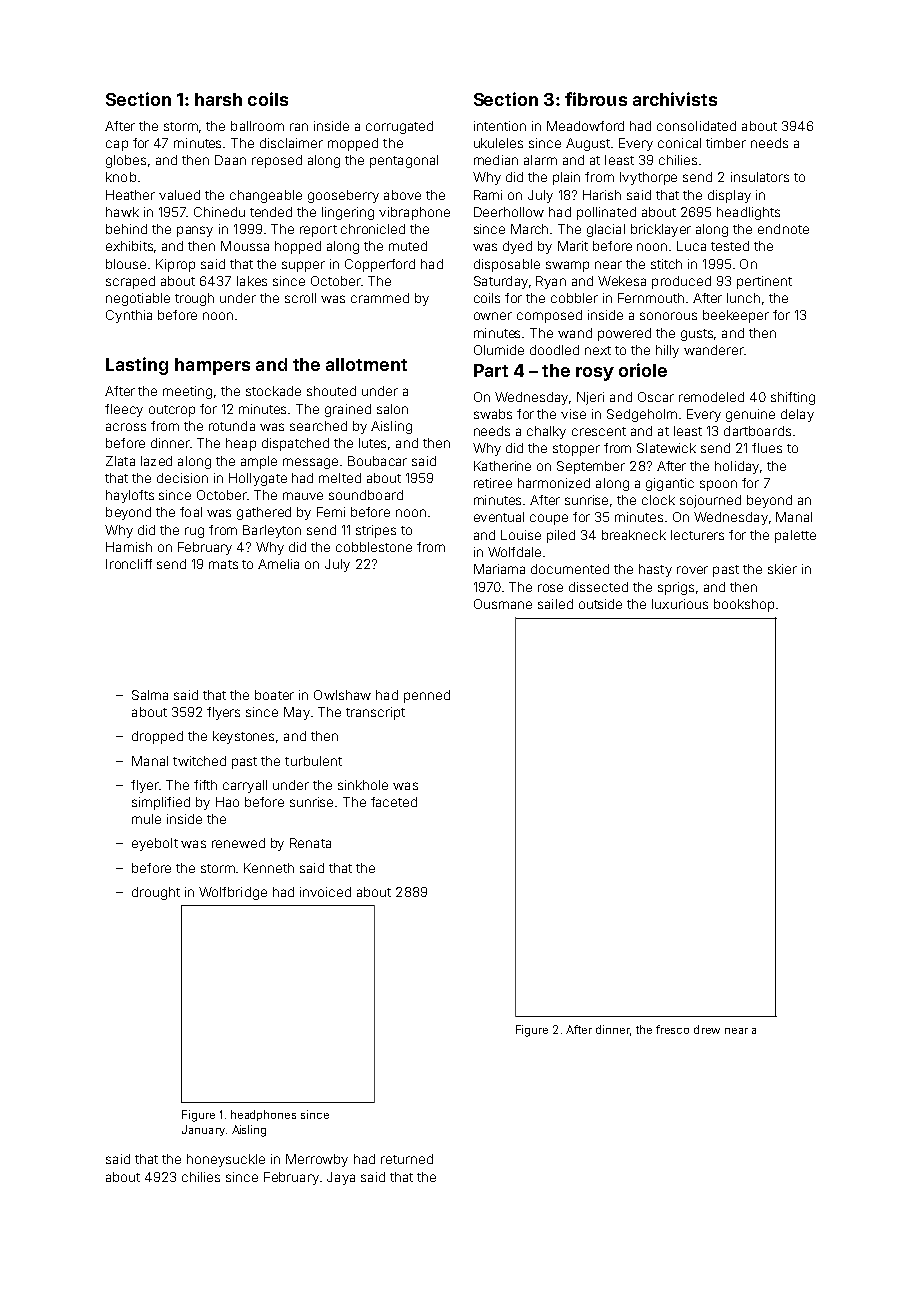 The height and width of the image is (1308, 924). Describe the element at coordinates (672, 1029) in the image. I see `fresco` at that location.
